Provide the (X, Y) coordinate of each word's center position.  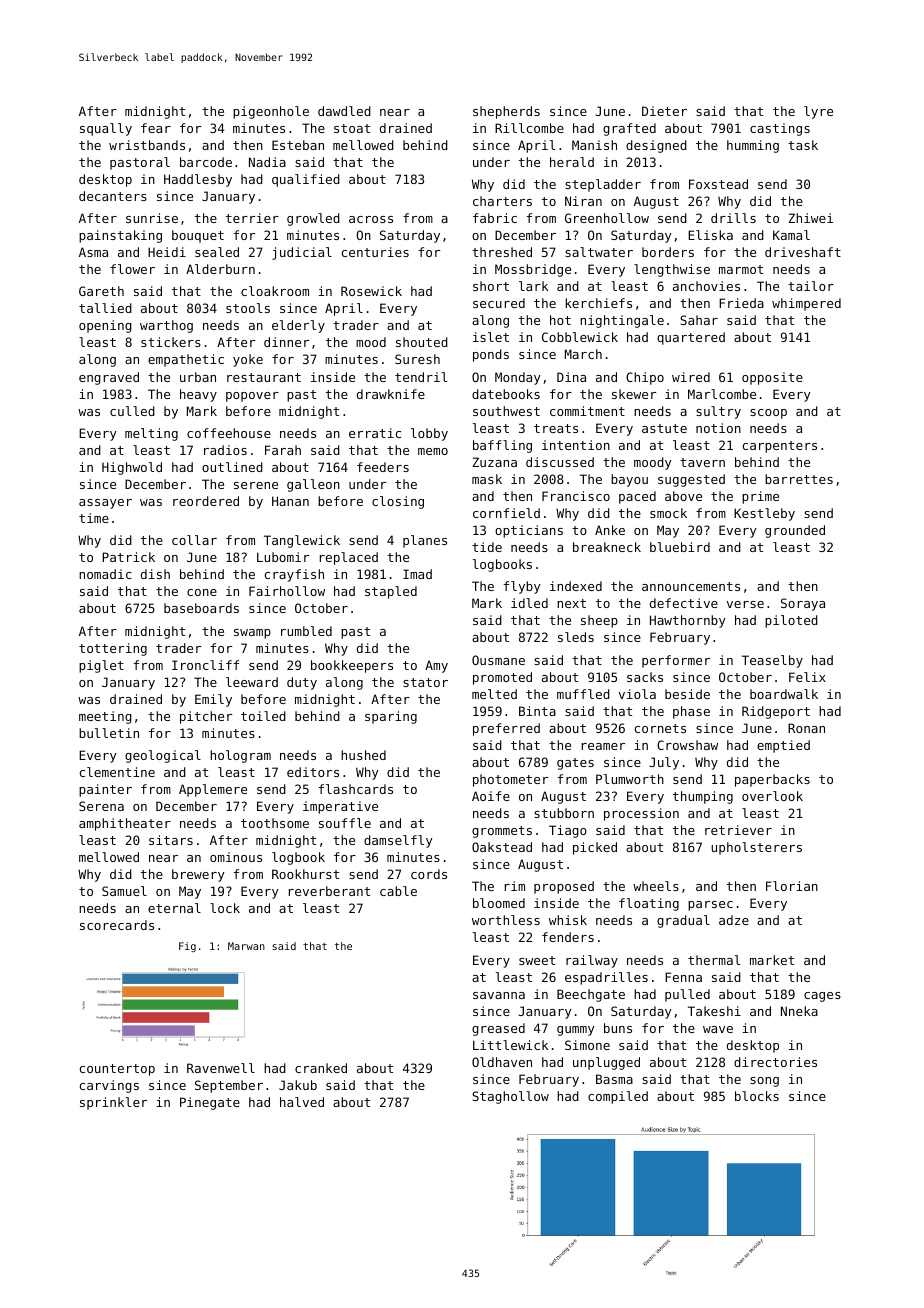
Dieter (664, 111)
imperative (340, 807)
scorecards (117, 925)
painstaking (120, 236)
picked (595, 848)
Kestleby (764, 514)
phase (691, 712)
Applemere (213, 790)
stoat (352, 128)
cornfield (506, 513)
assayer (105, 504)
